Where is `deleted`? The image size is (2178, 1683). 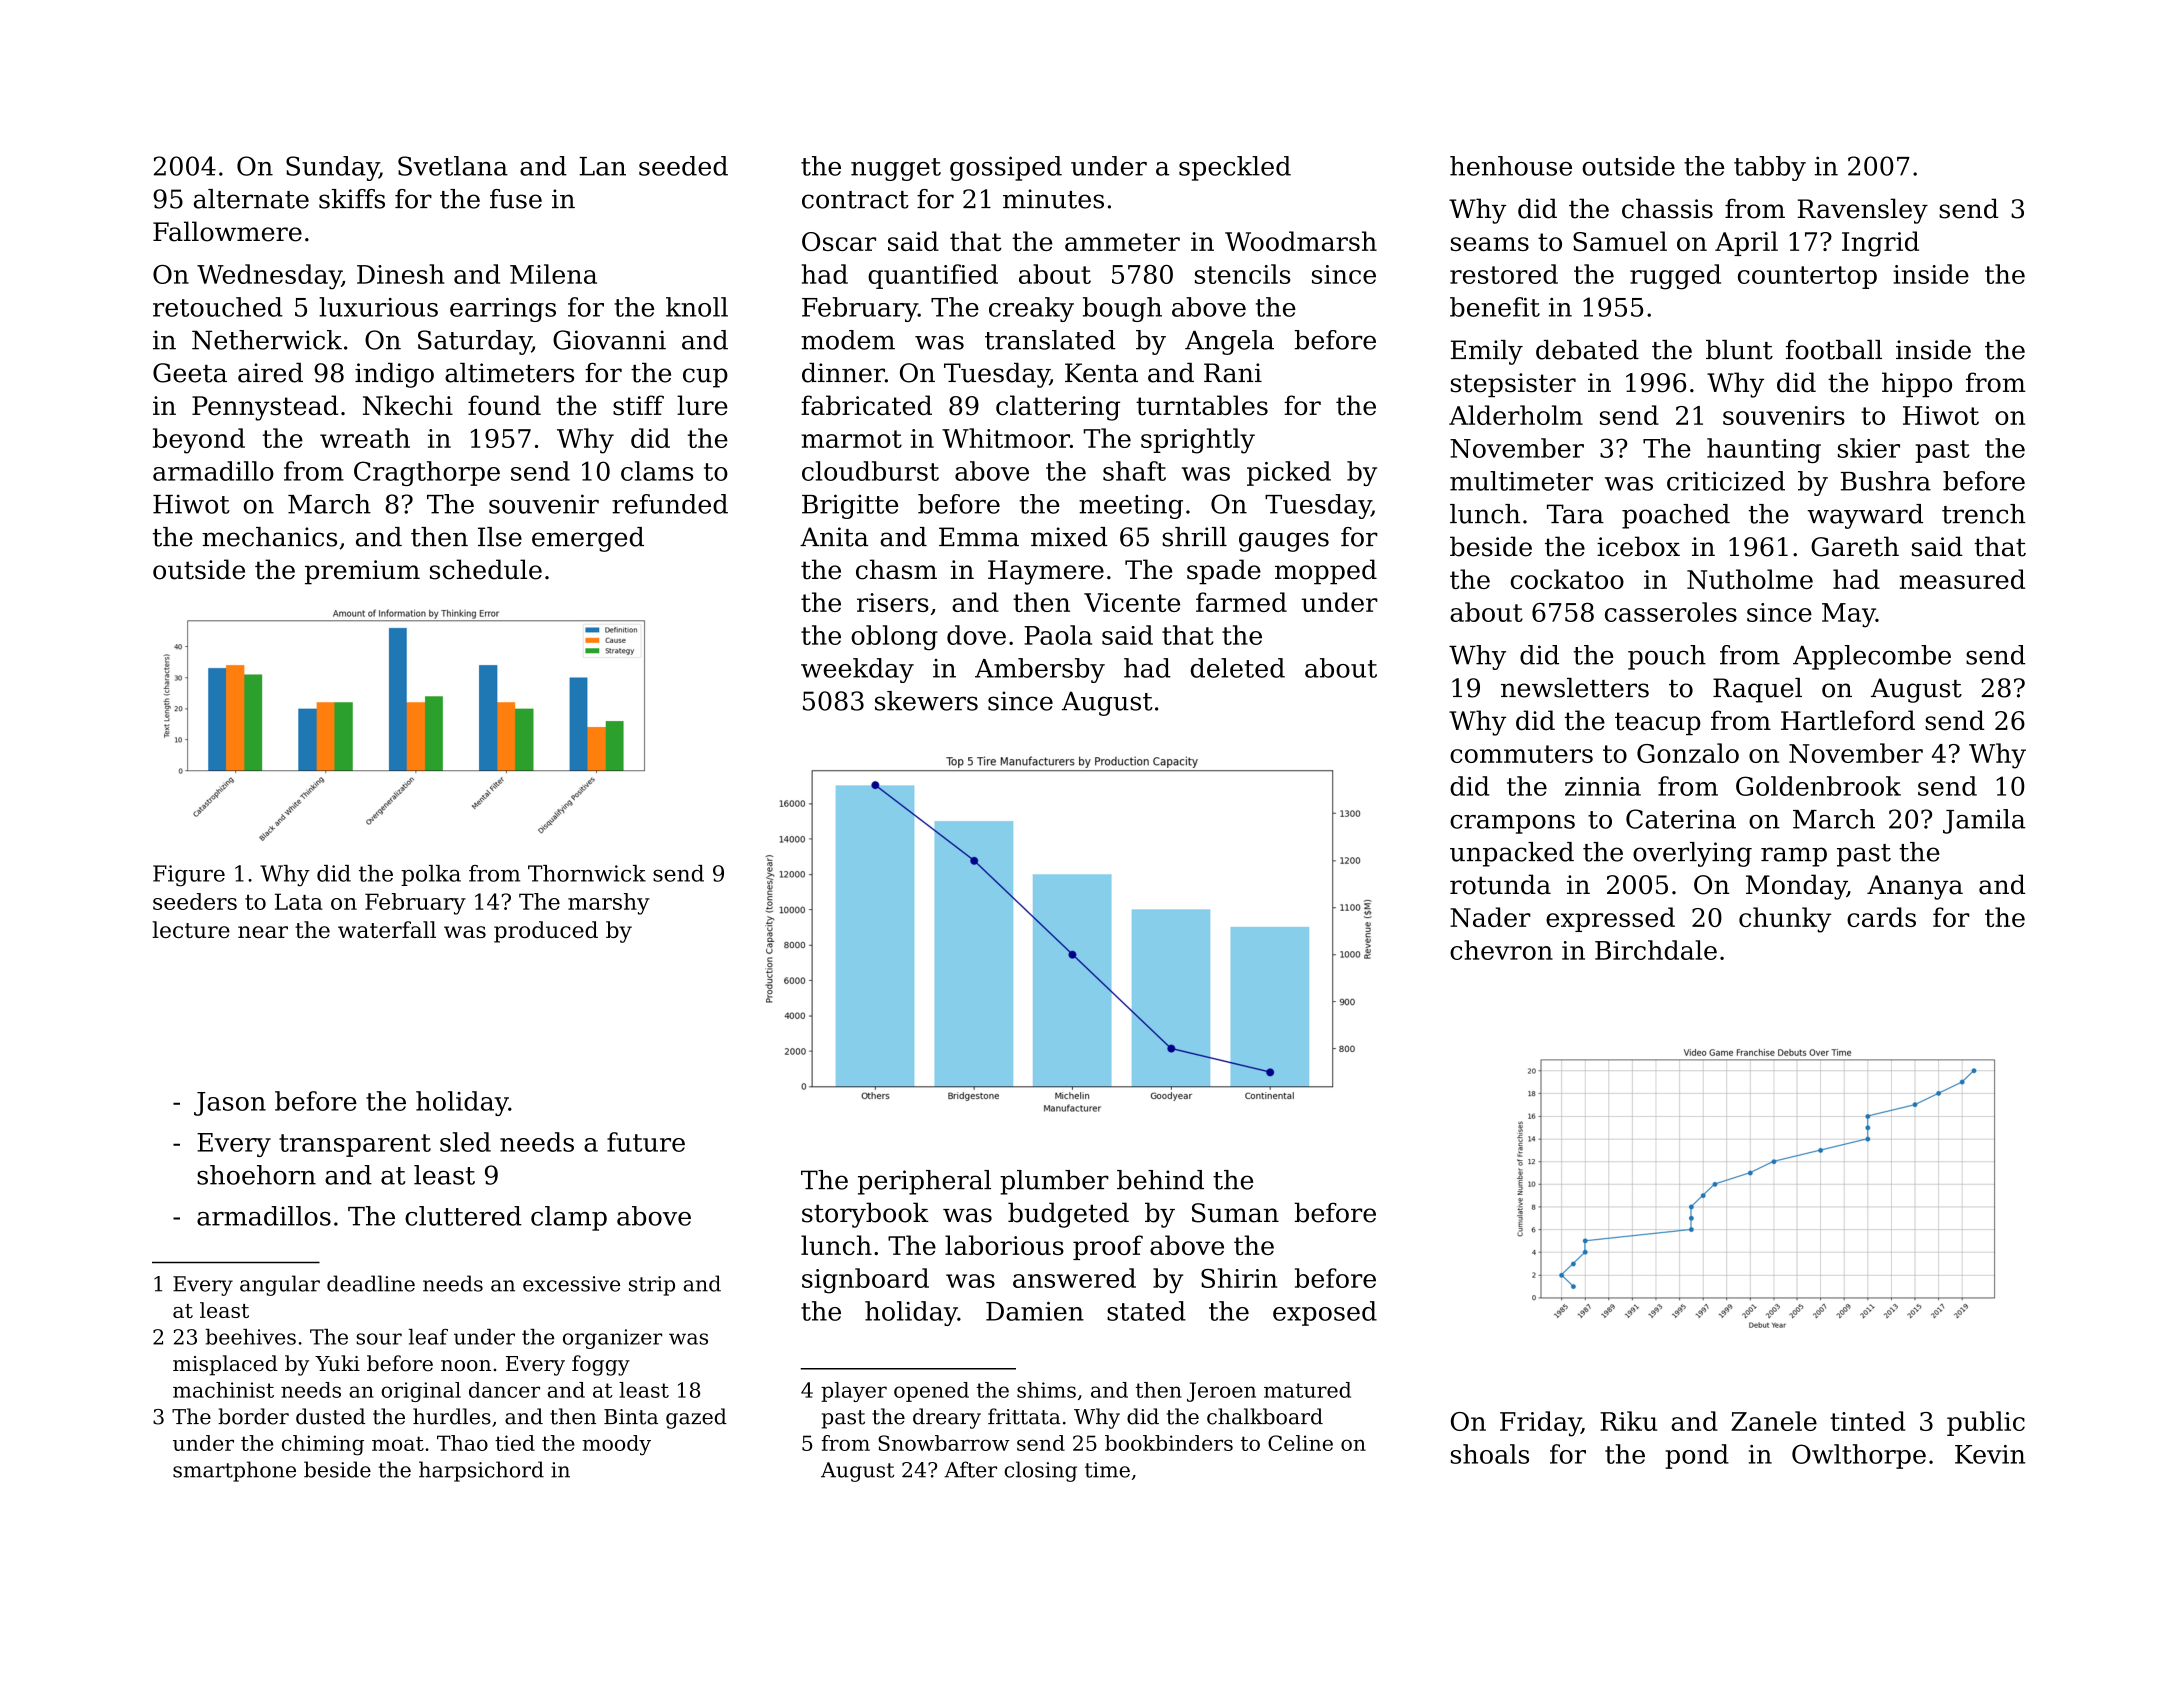 deleted is located at coordinates (1238, 668).
